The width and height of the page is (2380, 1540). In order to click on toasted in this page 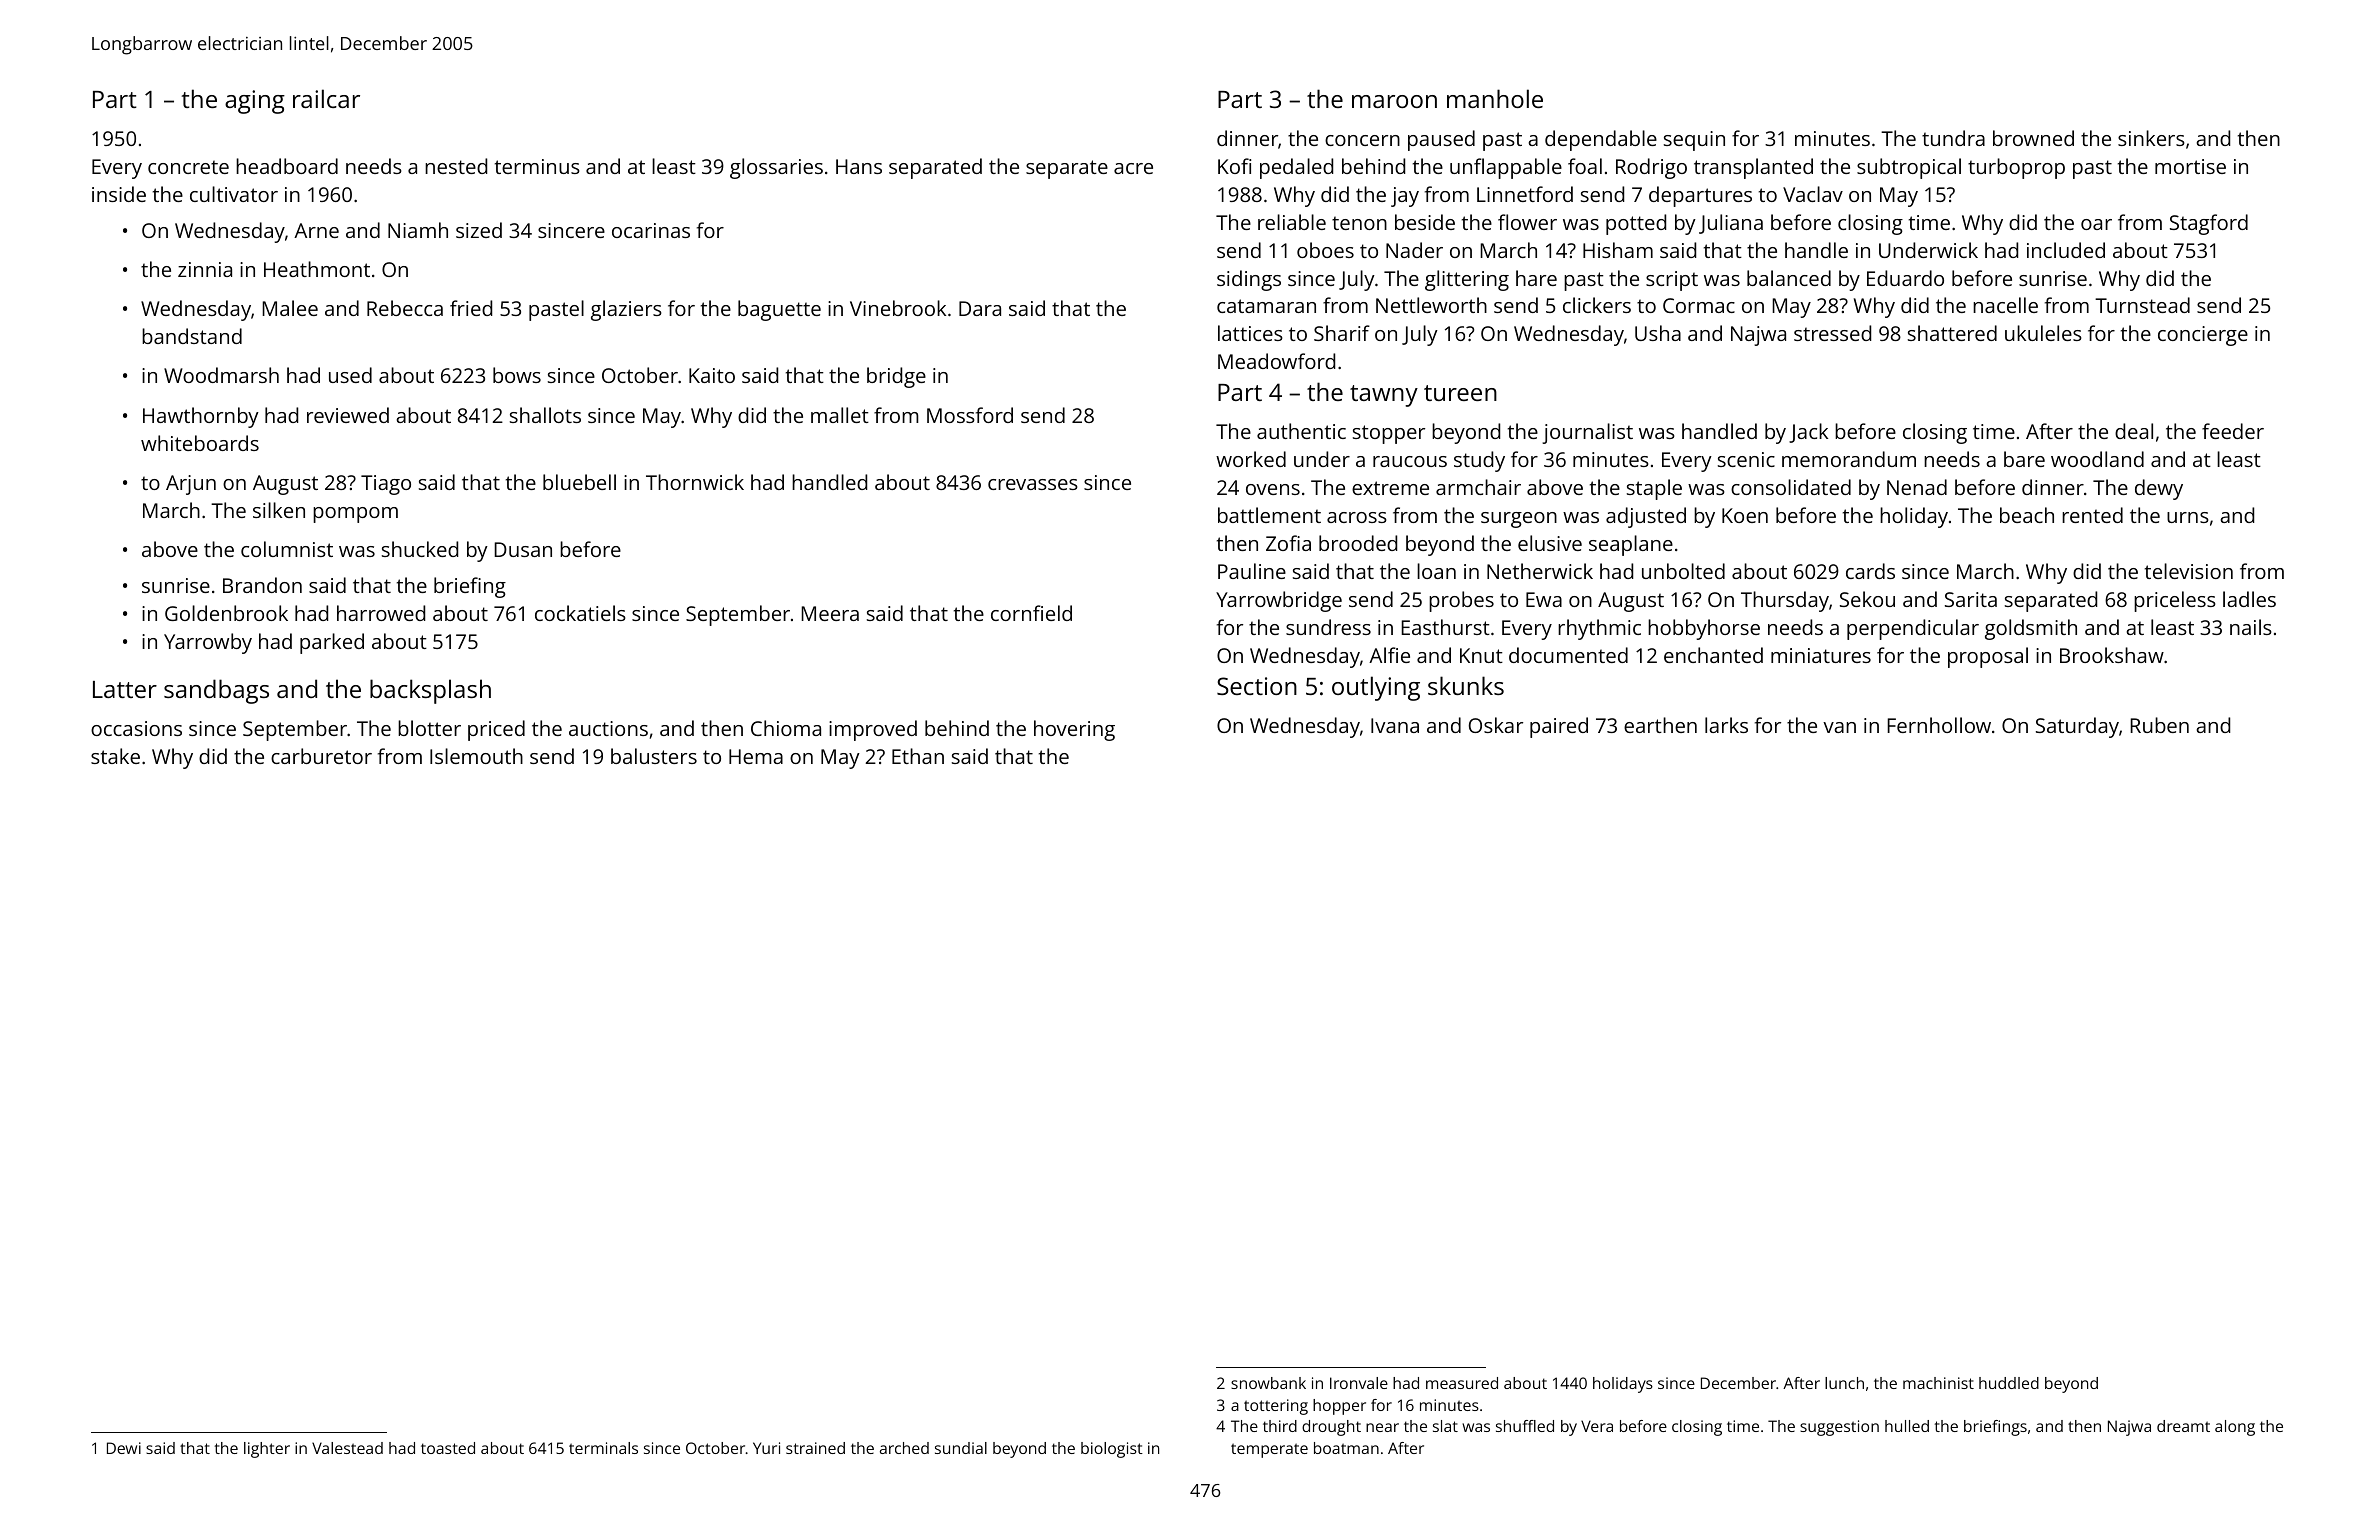, I will do `click(448, 1448)`.
